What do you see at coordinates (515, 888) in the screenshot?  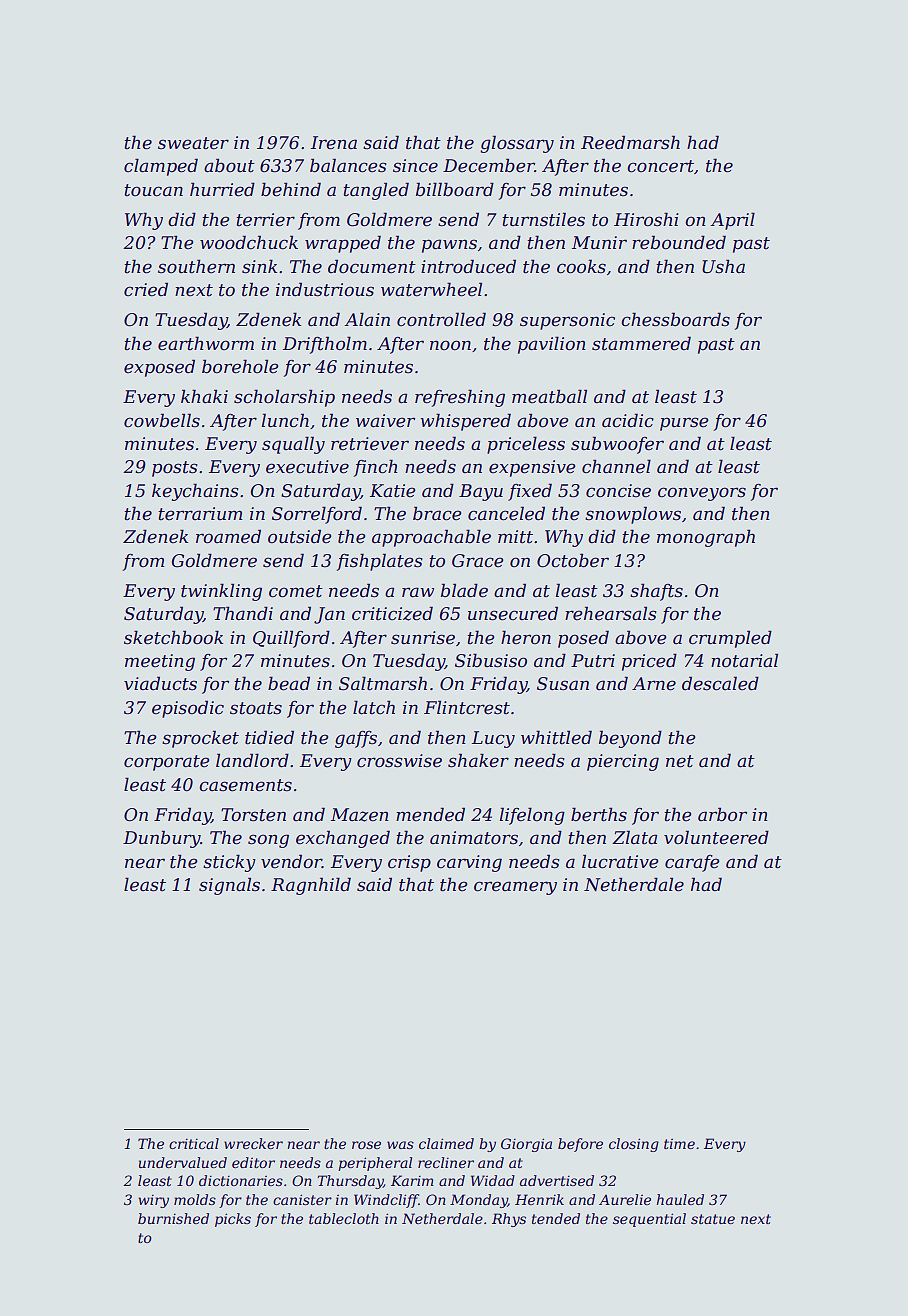 I see `creamery` at bounding box center [515, 888].
